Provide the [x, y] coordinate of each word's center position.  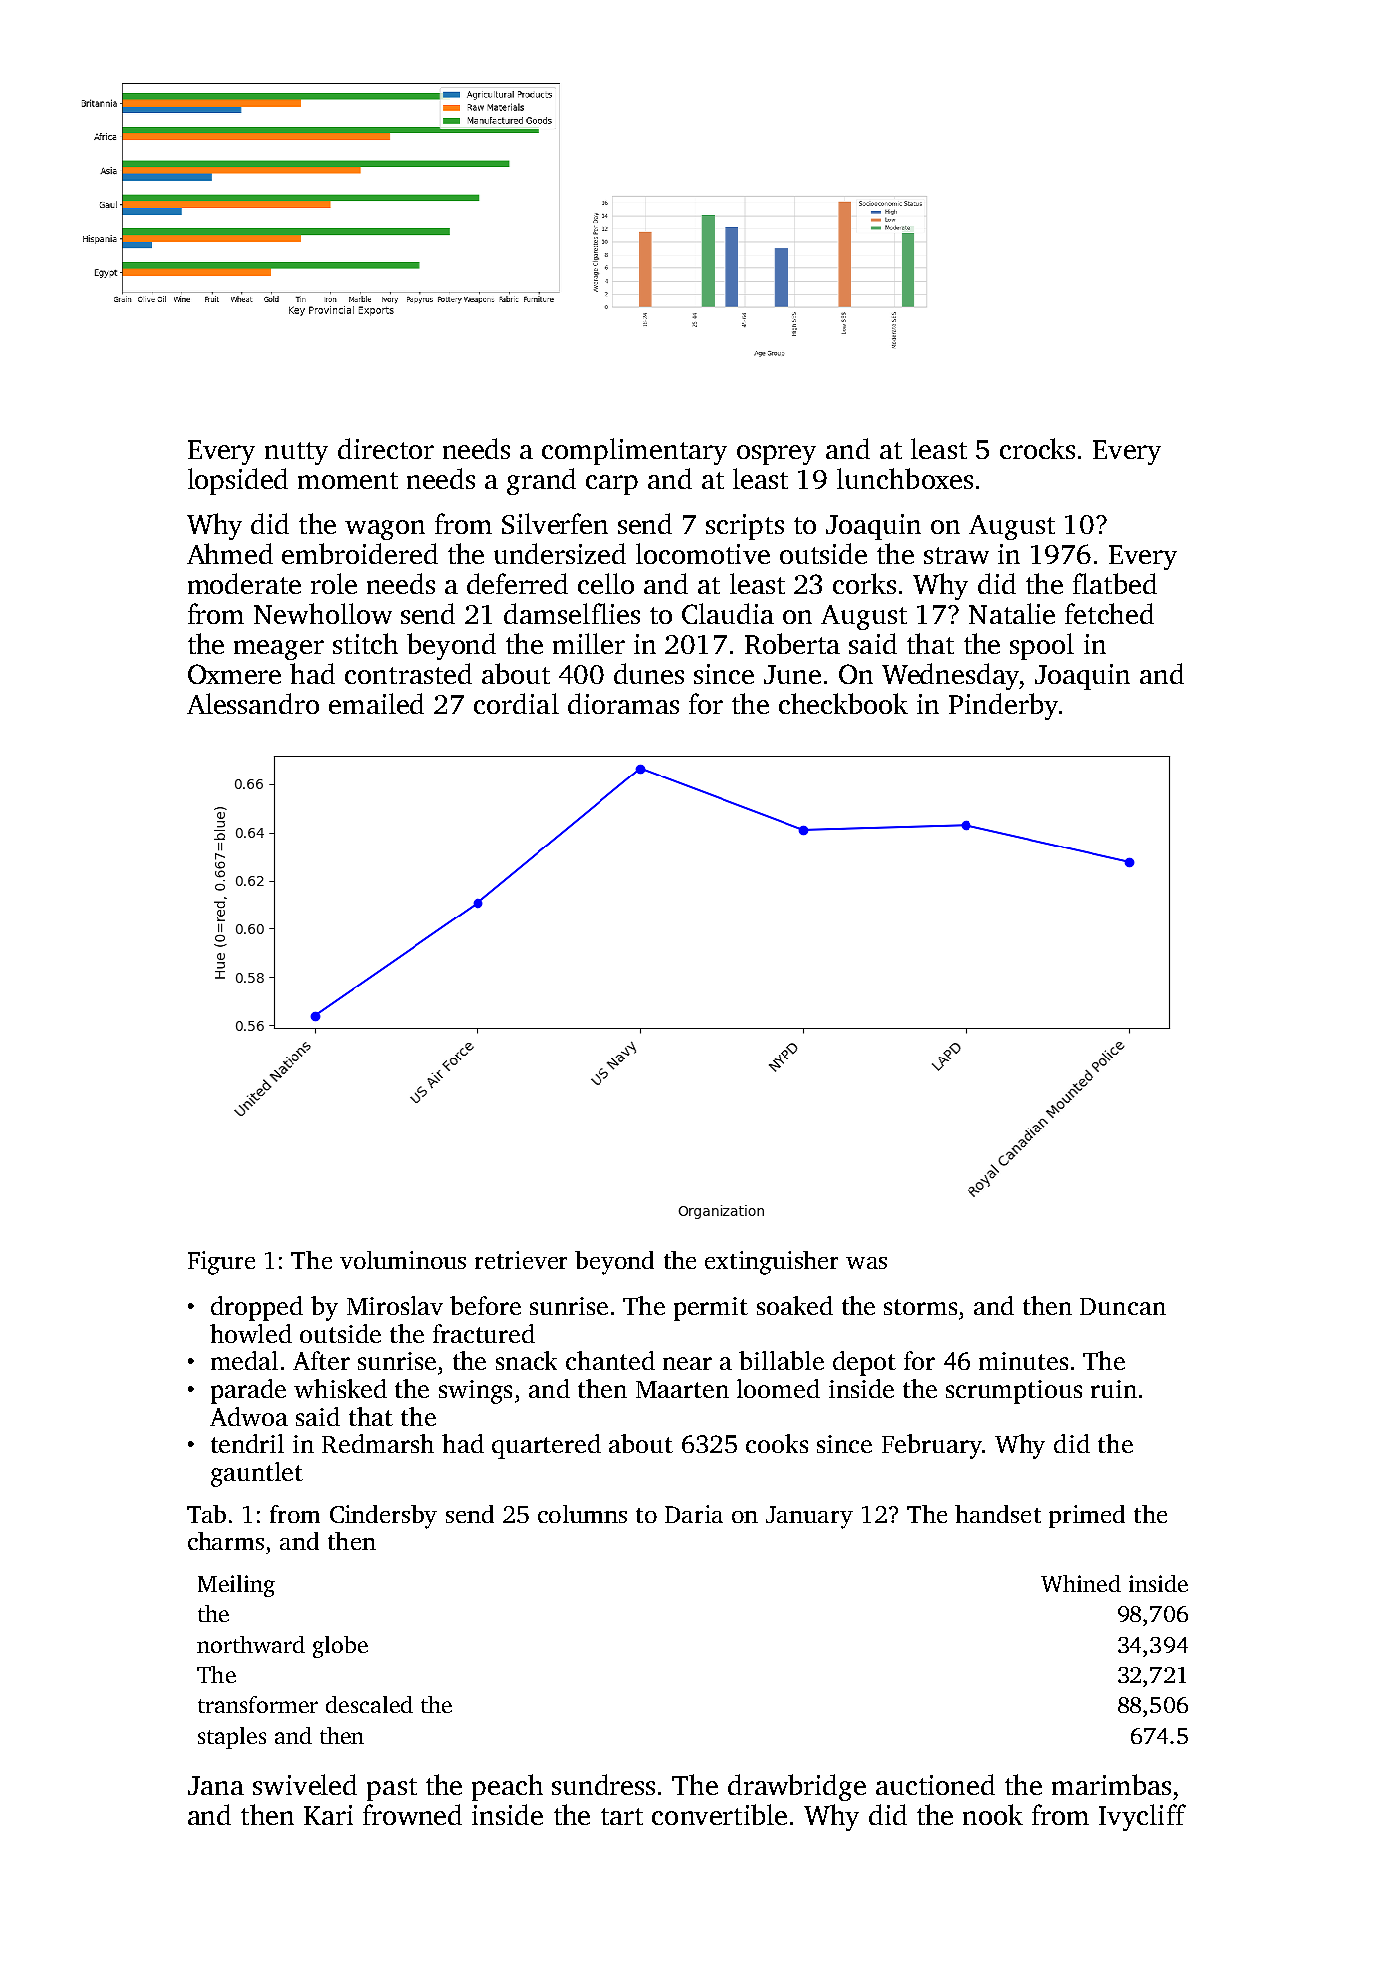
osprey [776, 455]
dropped [257, 1308]
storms [920, 1307]
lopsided [238, 481]
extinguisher [771, 1263]
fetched [1109, 613]
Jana [216, 1785]
